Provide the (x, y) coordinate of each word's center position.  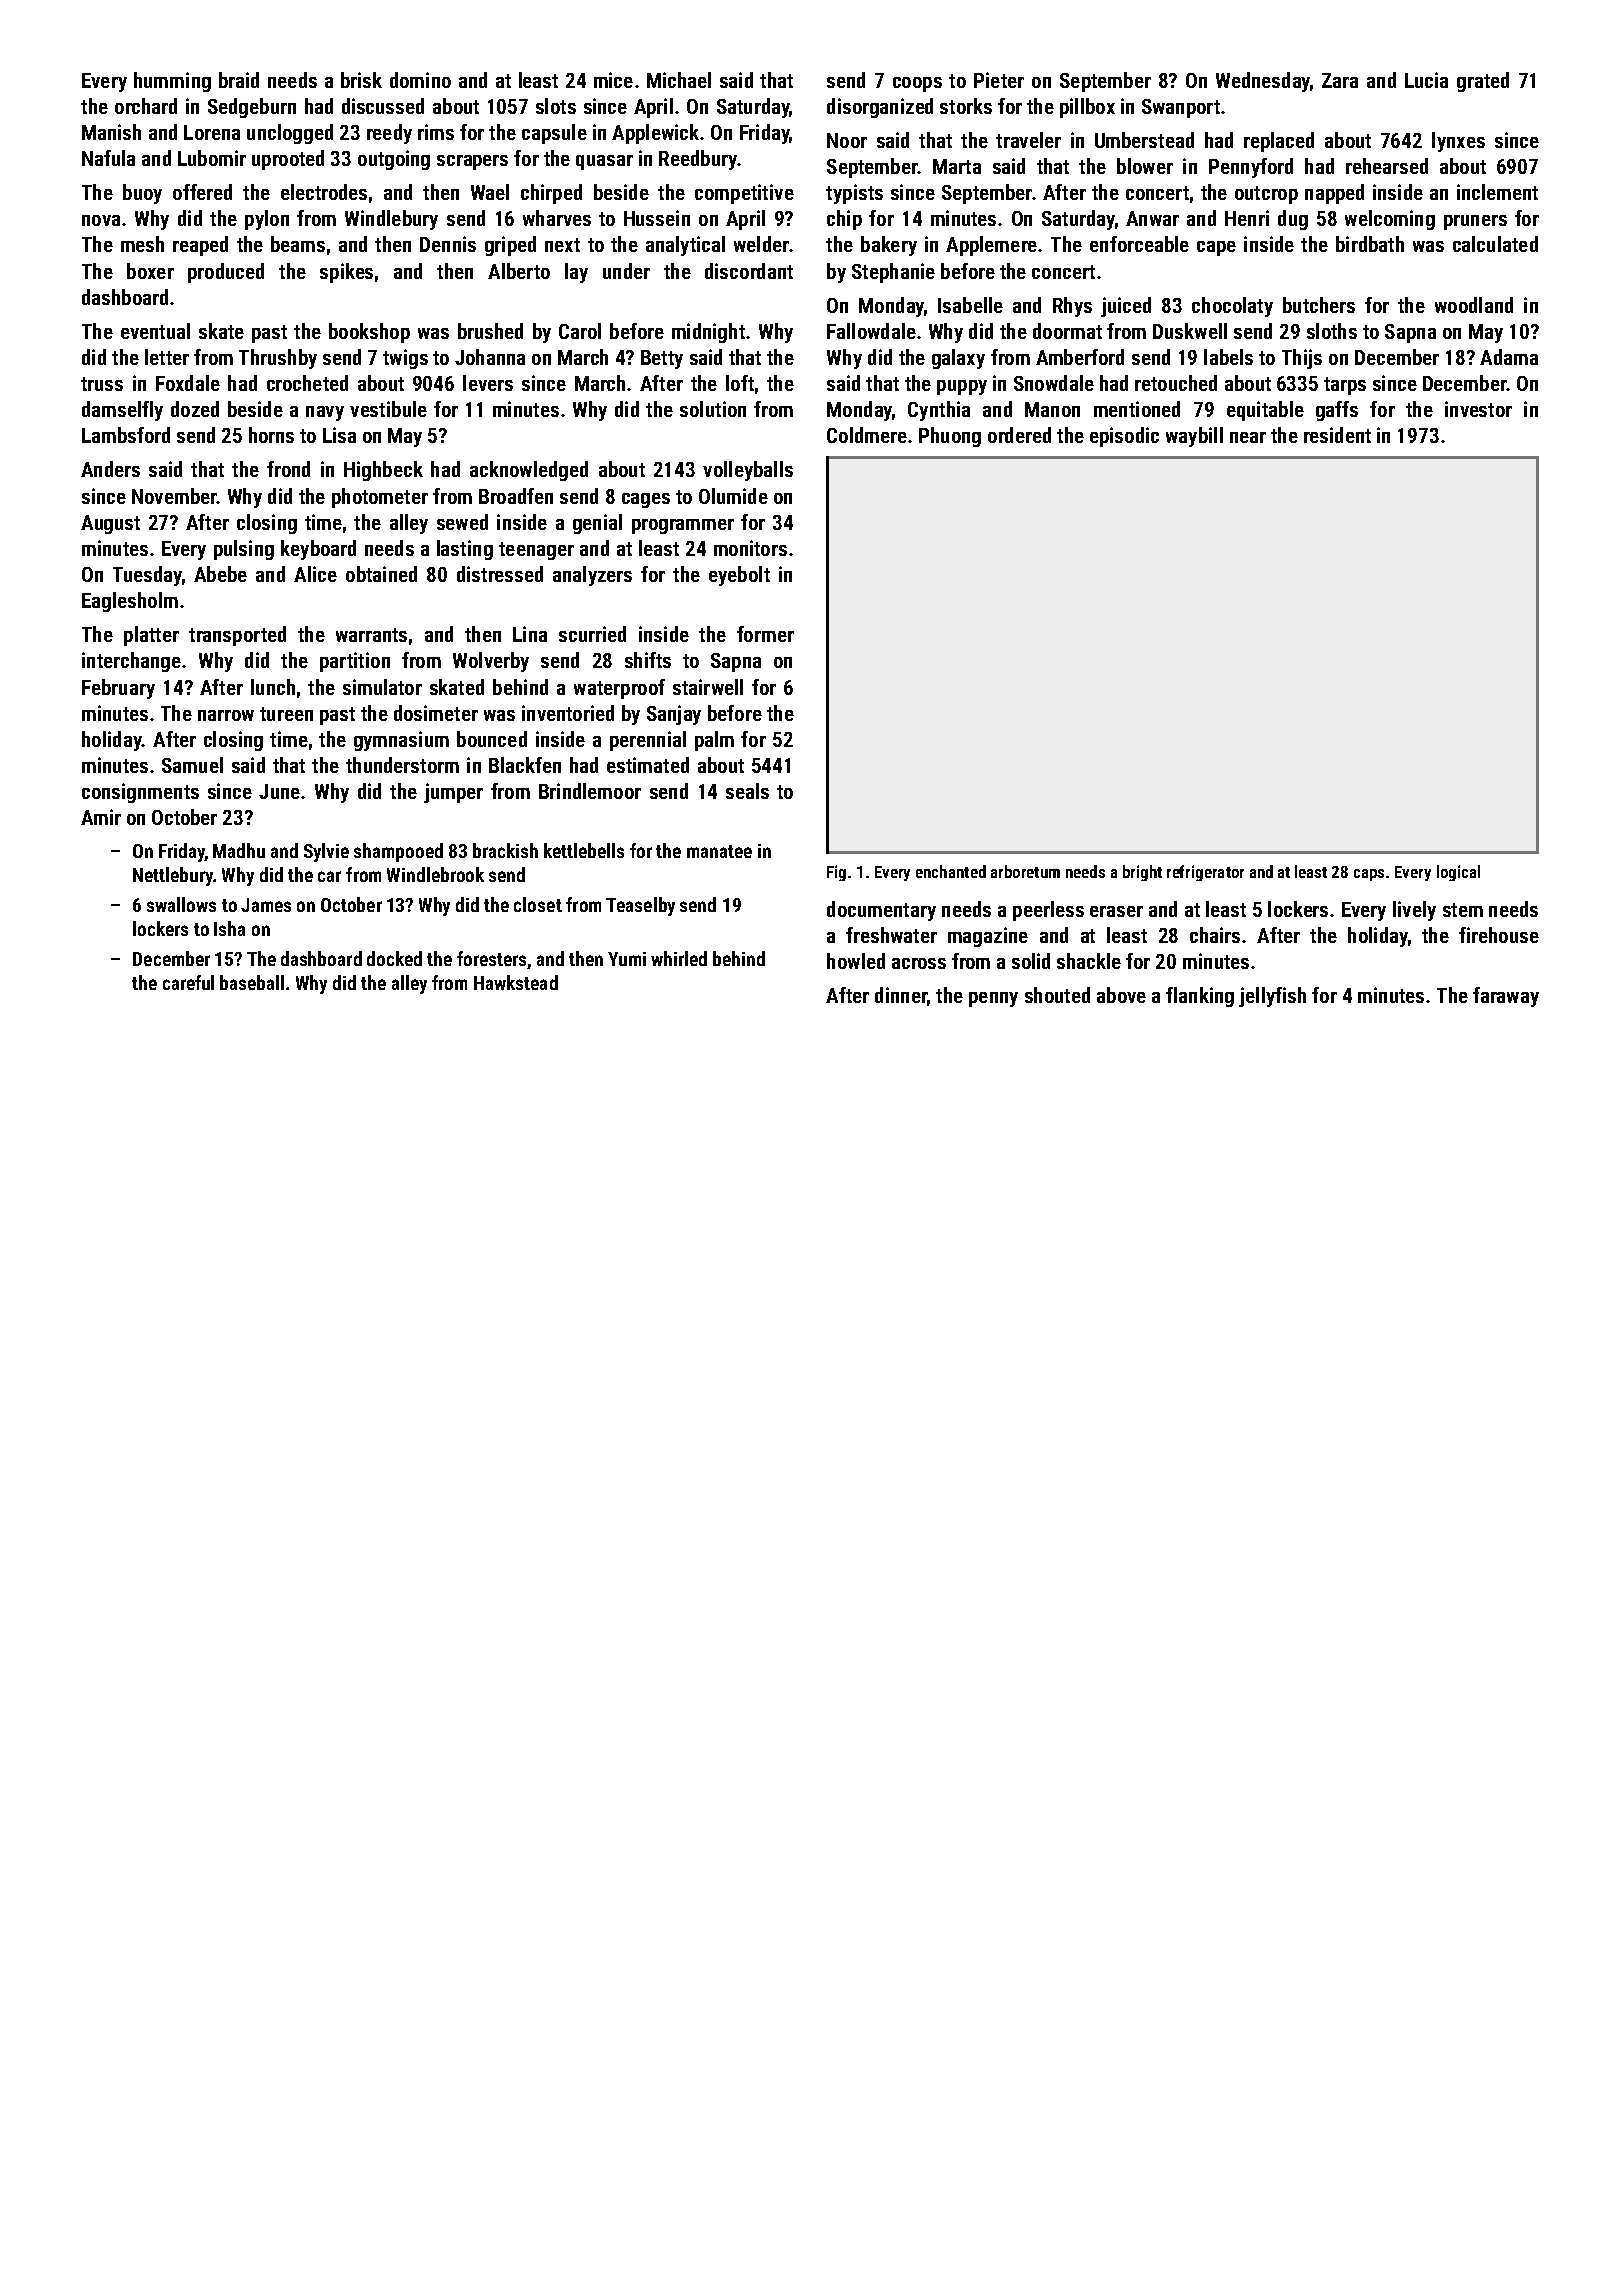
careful (188, 982)
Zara (1340, 80)
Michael (679, 80)
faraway (1506, 997)
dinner (901, 995)
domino (420, 80)
